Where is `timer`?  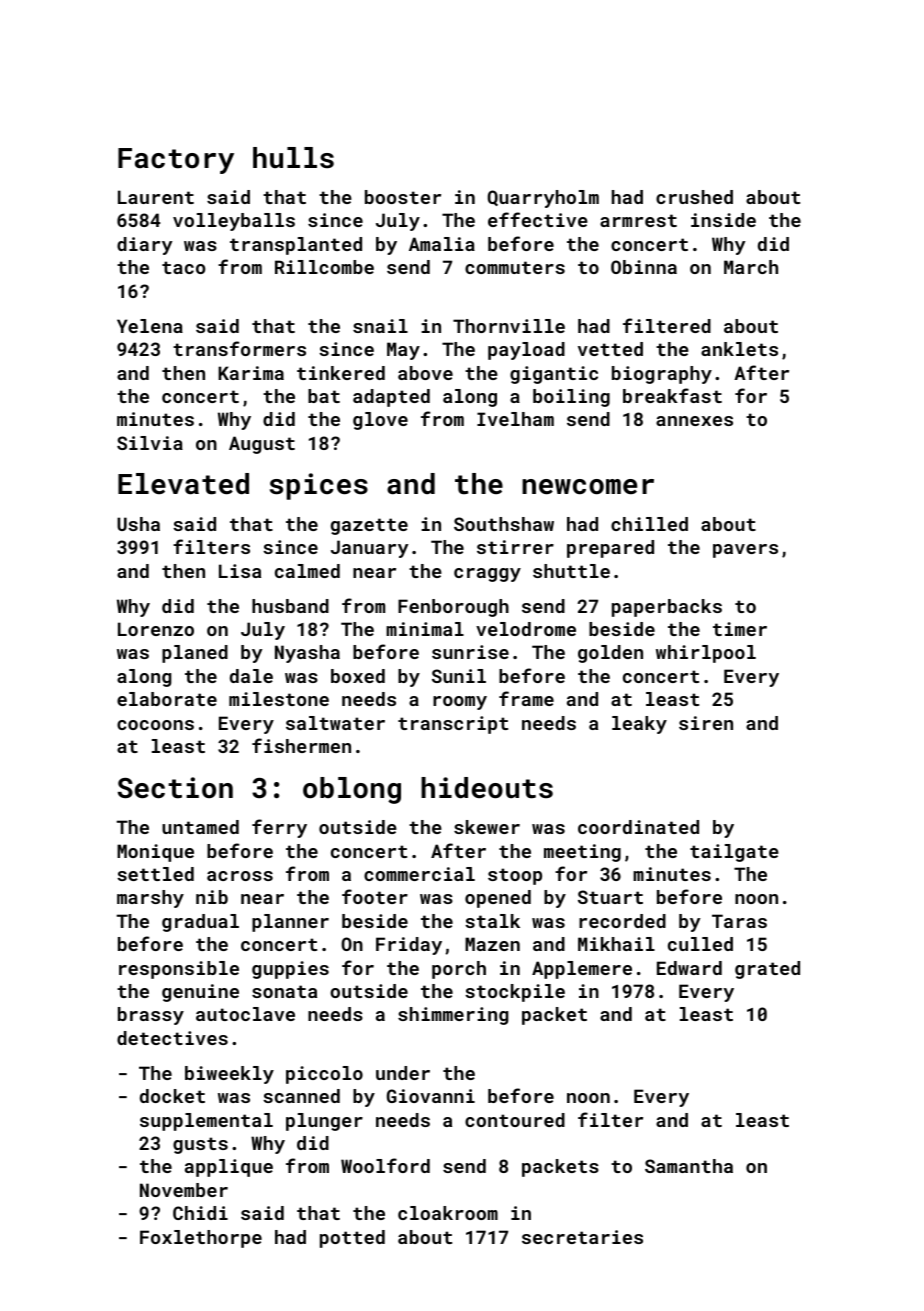
timer is located at coordinates (740, 629).
